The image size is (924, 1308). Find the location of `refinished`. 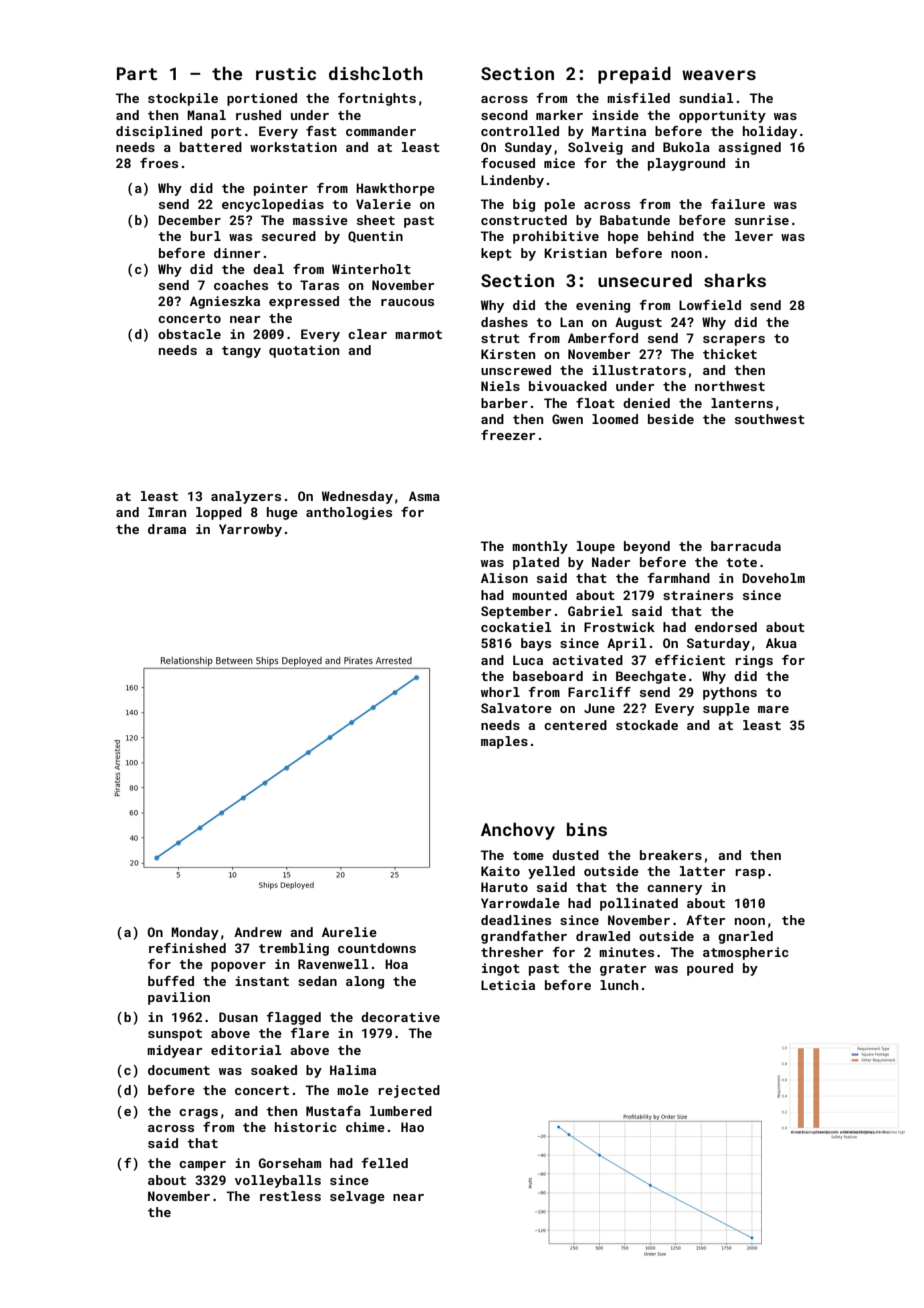

refinished is located at coordinates (187, 948).
